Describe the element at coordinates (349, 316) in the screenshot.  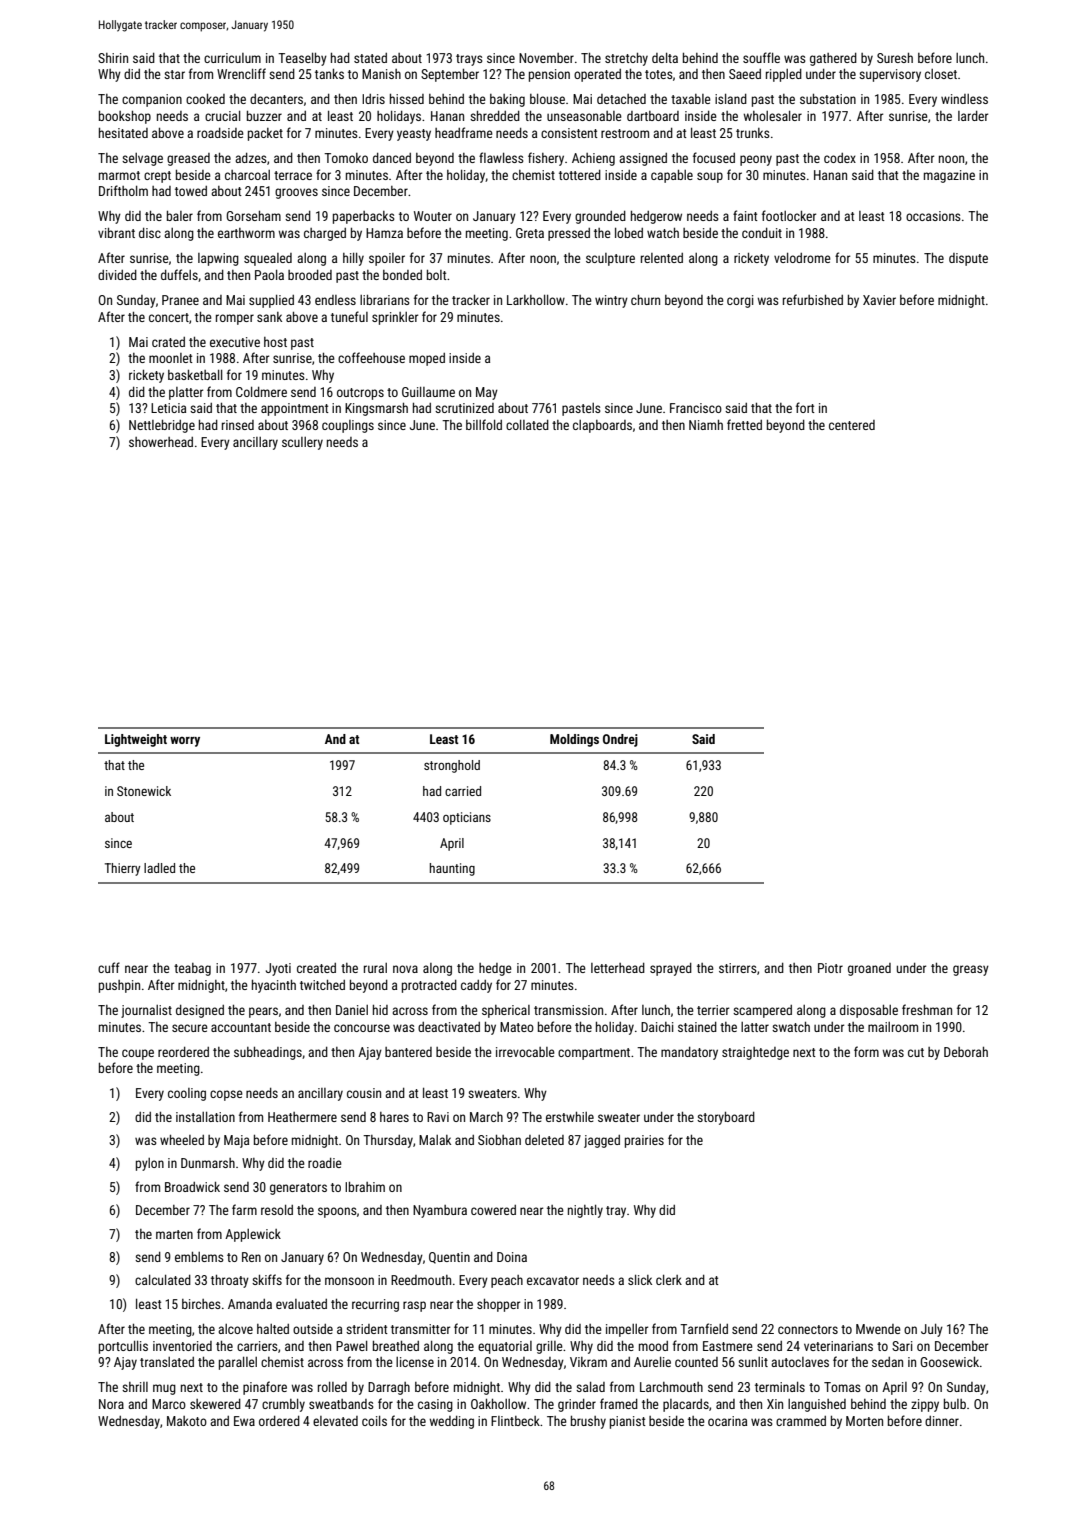
I see `tuneful` at that location.
